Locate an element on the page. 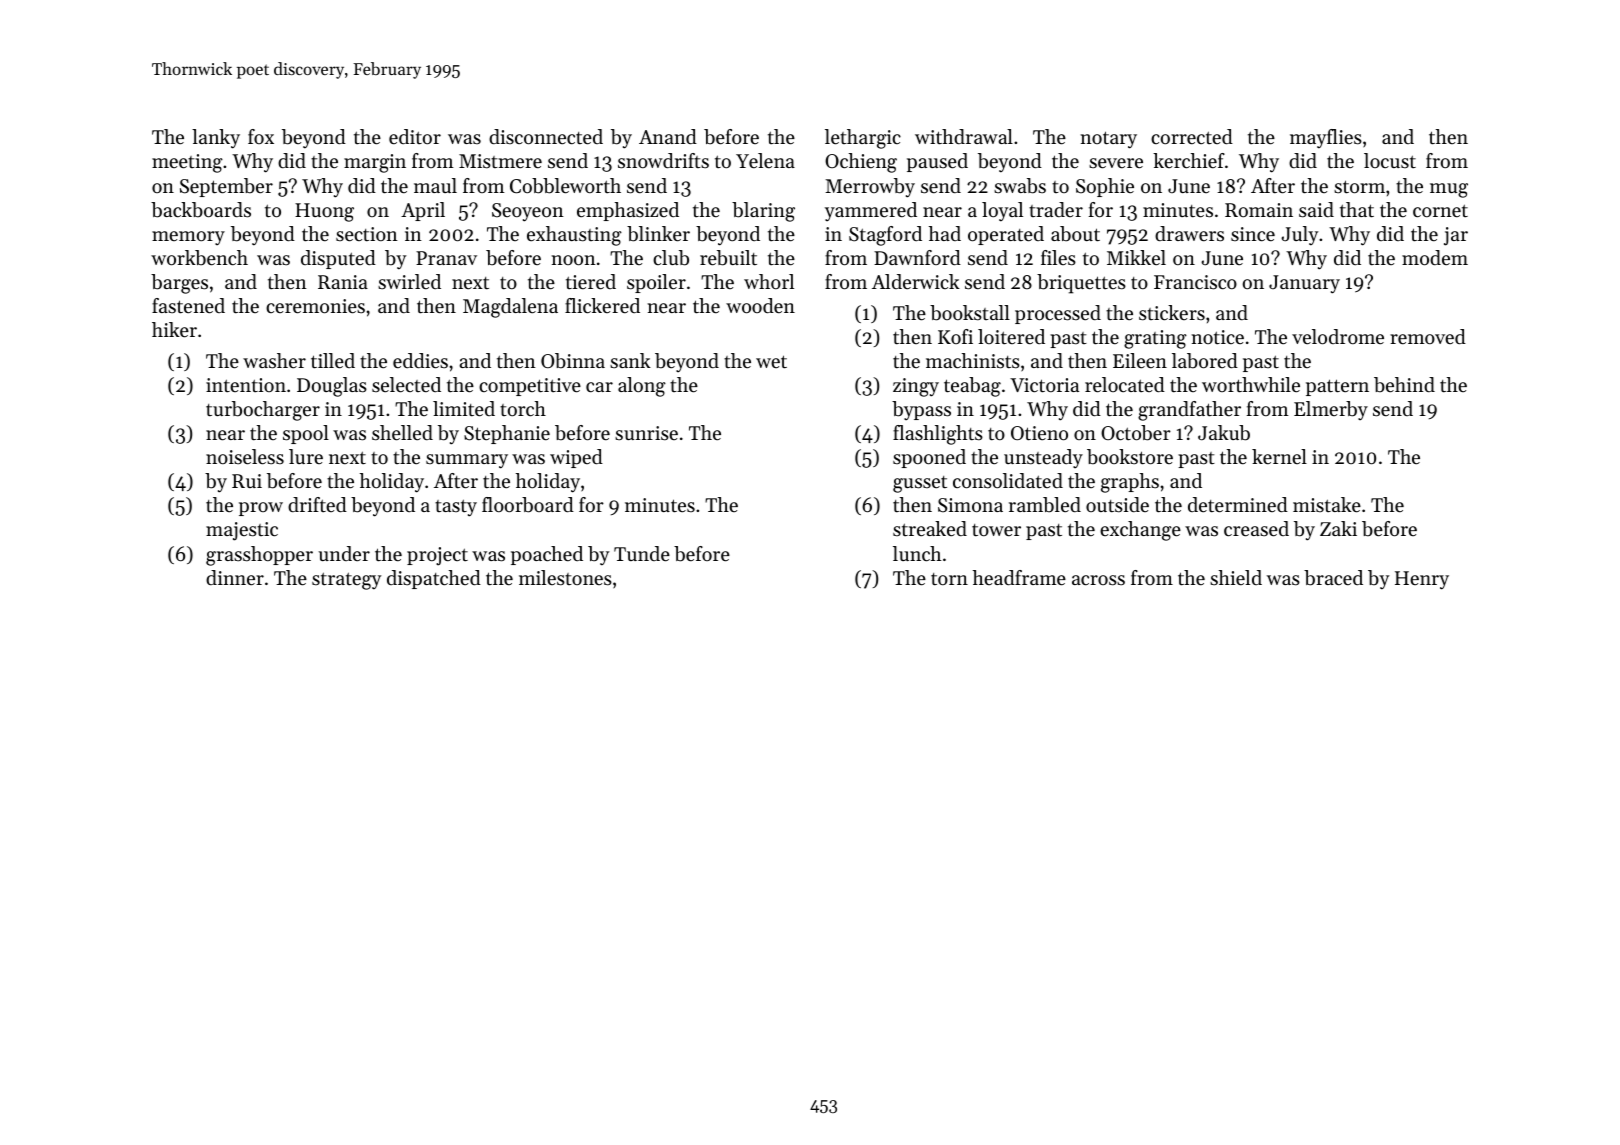 This document has height=1145, width=1620. September is located at coordinates (226, 187).
